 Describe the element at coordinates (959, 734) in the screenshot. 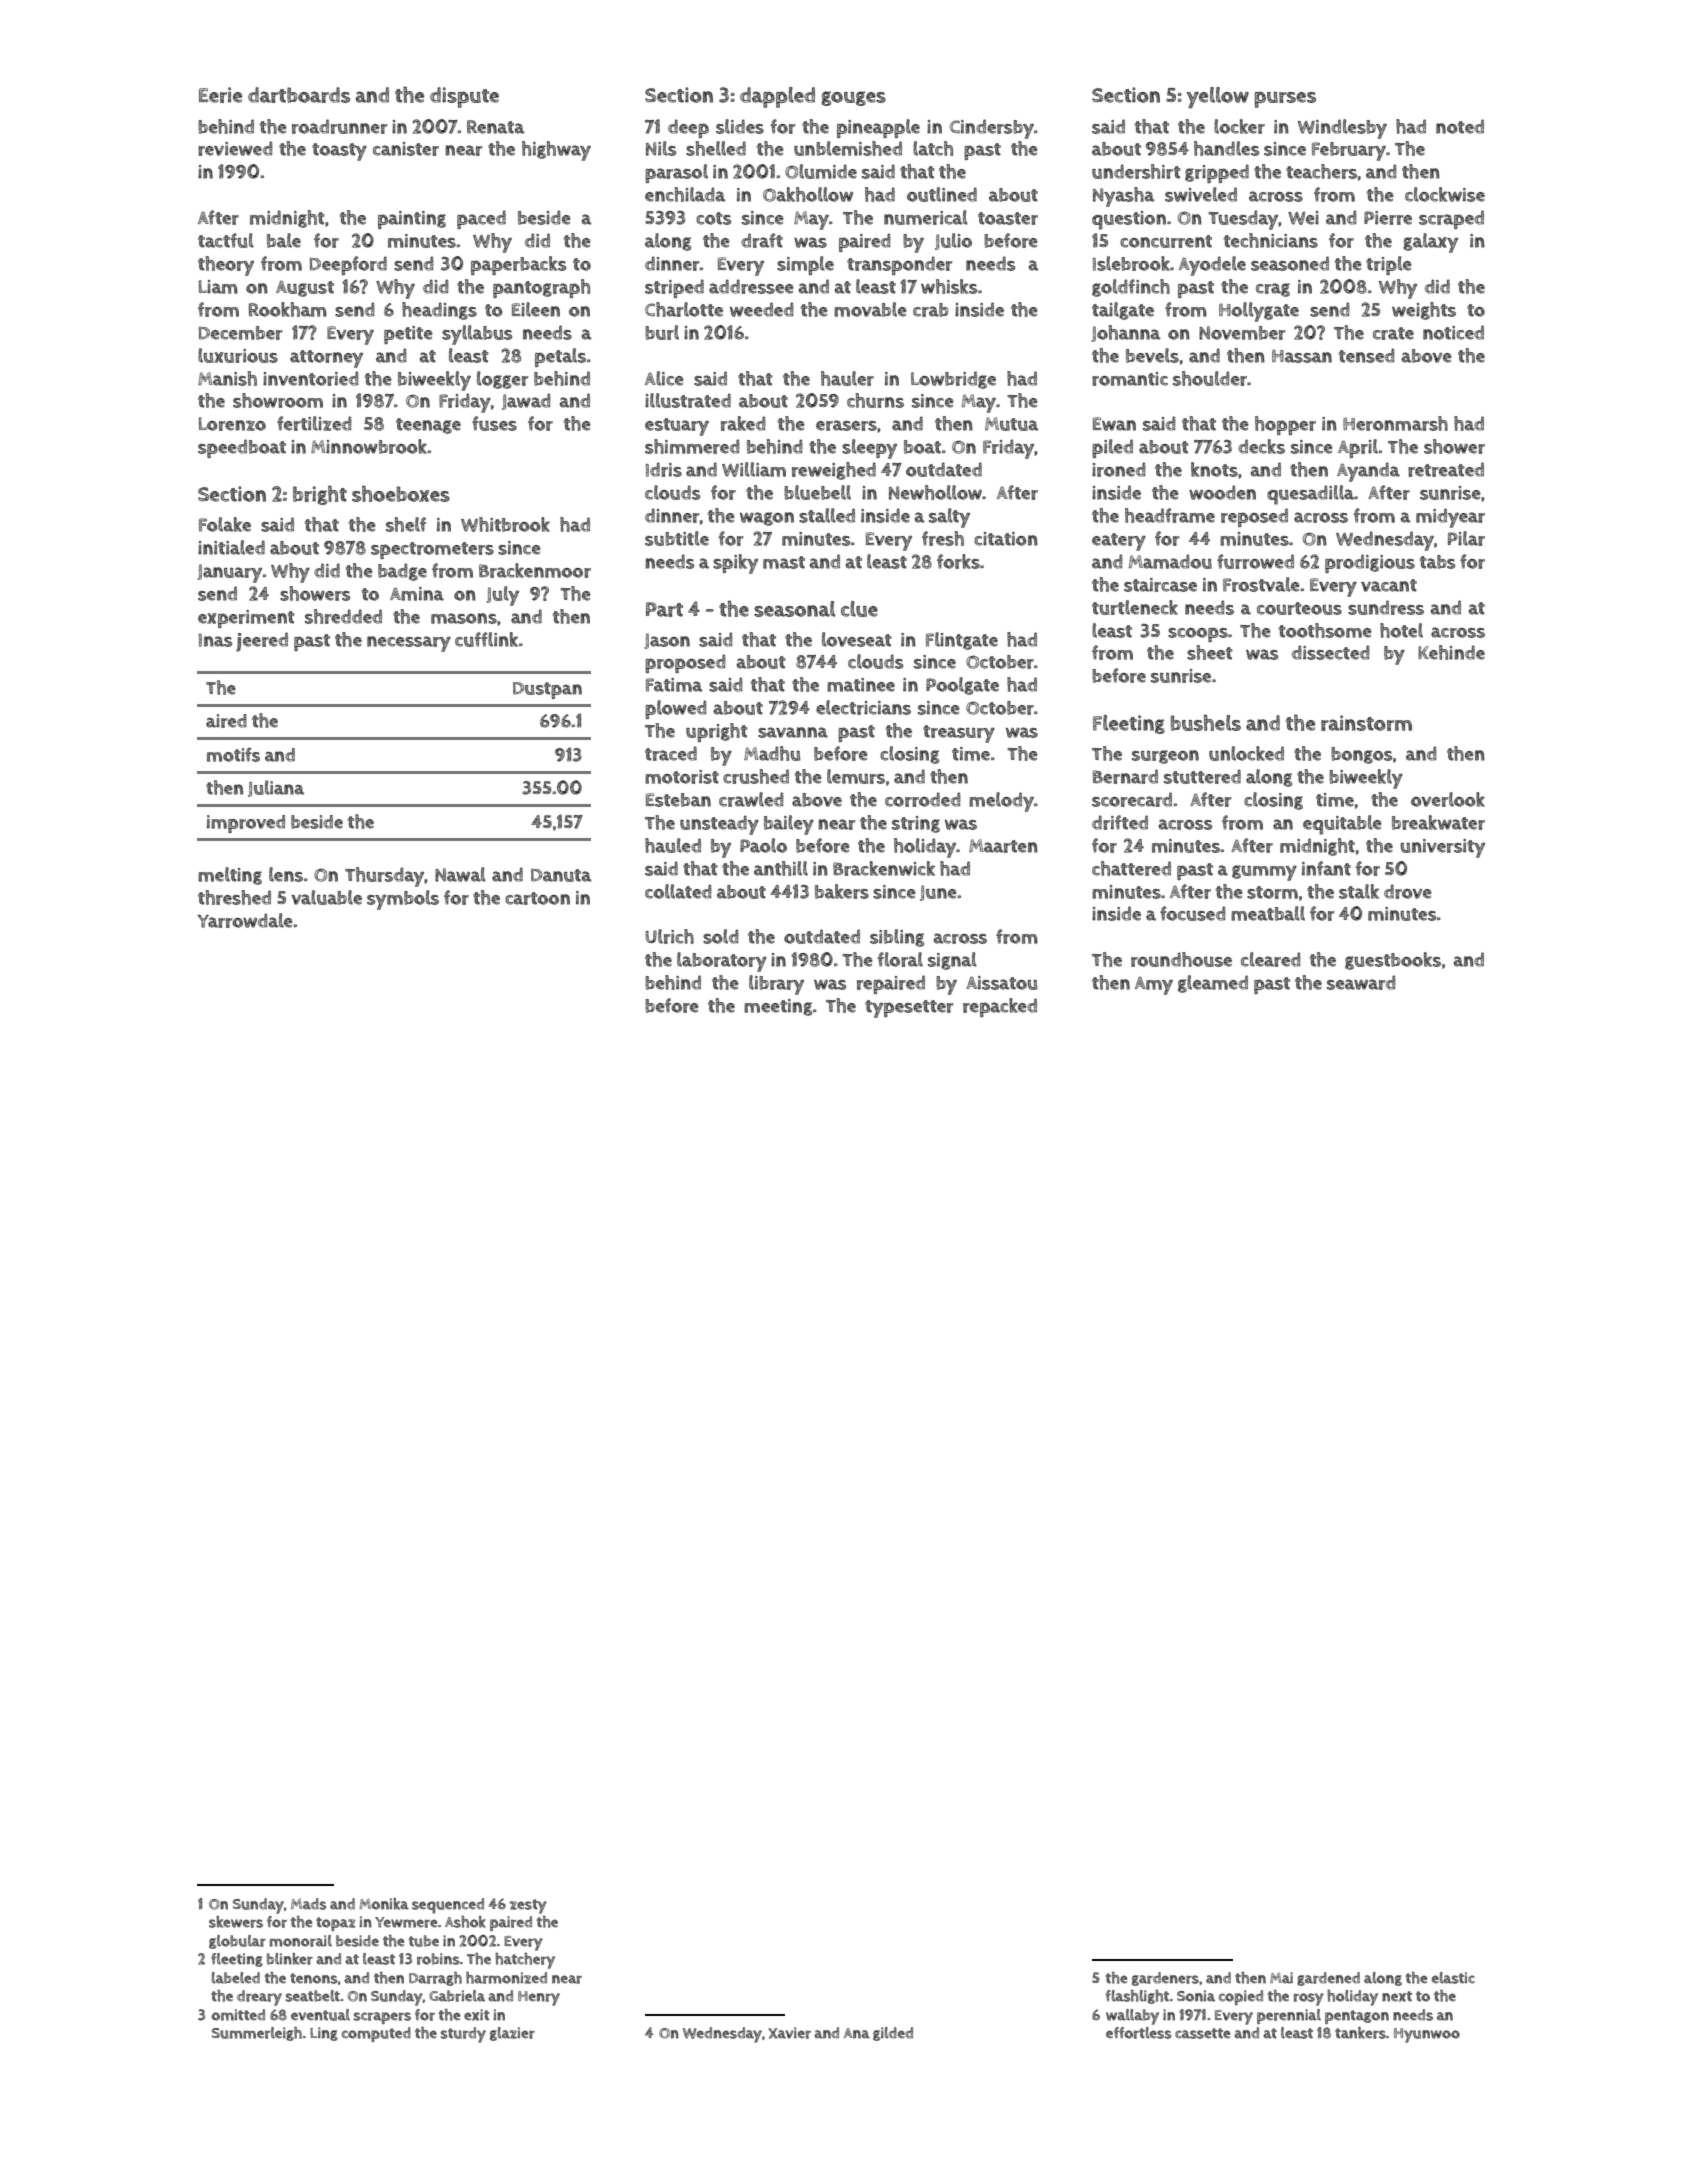

I see `treasury` at that location.
